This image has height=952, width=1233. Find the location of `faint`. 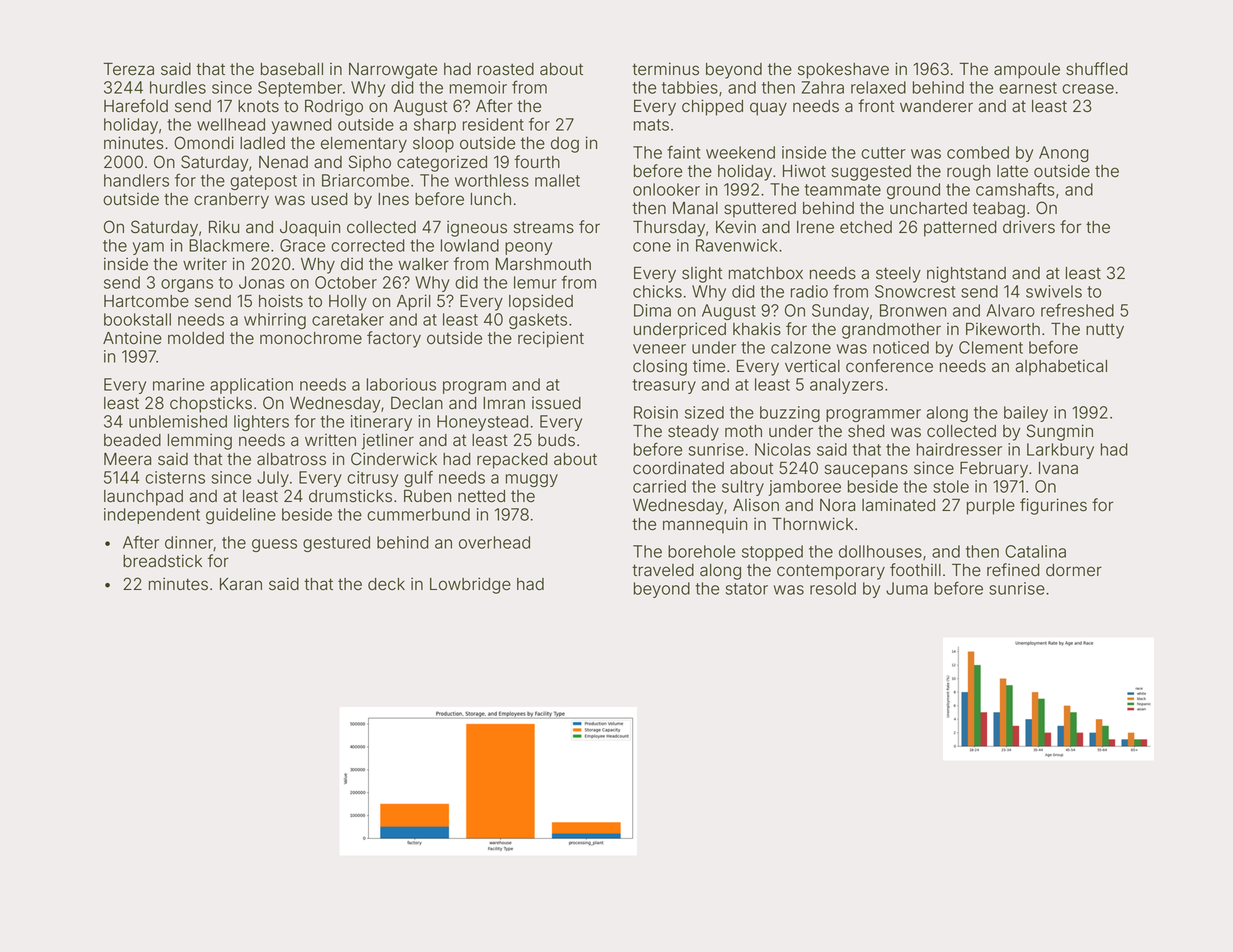

faint is located at coordinates (683, 152).
